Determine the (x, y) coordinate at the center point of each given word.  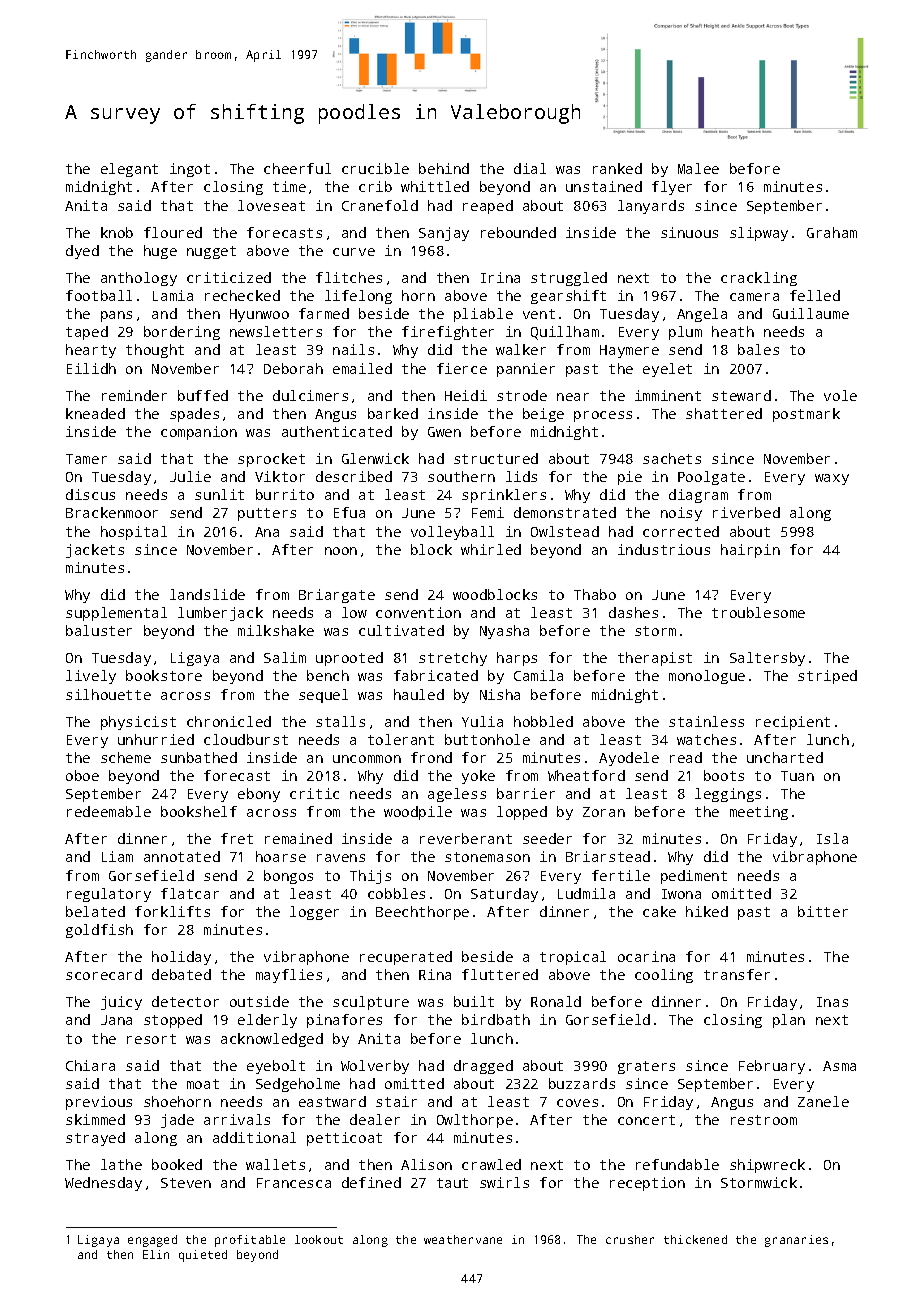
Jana (116, 1020)
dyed (82, 252)
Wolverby (375, 1067)
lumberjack (220, 614)
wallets (275, 1164)
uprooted (349, 659)
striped (827, 677)
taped (87, 333)
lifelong (358, 297)
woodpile (418, 813)
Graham (832, 232)
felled (815, 295)
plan (789, 1021)
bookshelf (199, 811)
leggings (728, 795)
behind (444, 168)
